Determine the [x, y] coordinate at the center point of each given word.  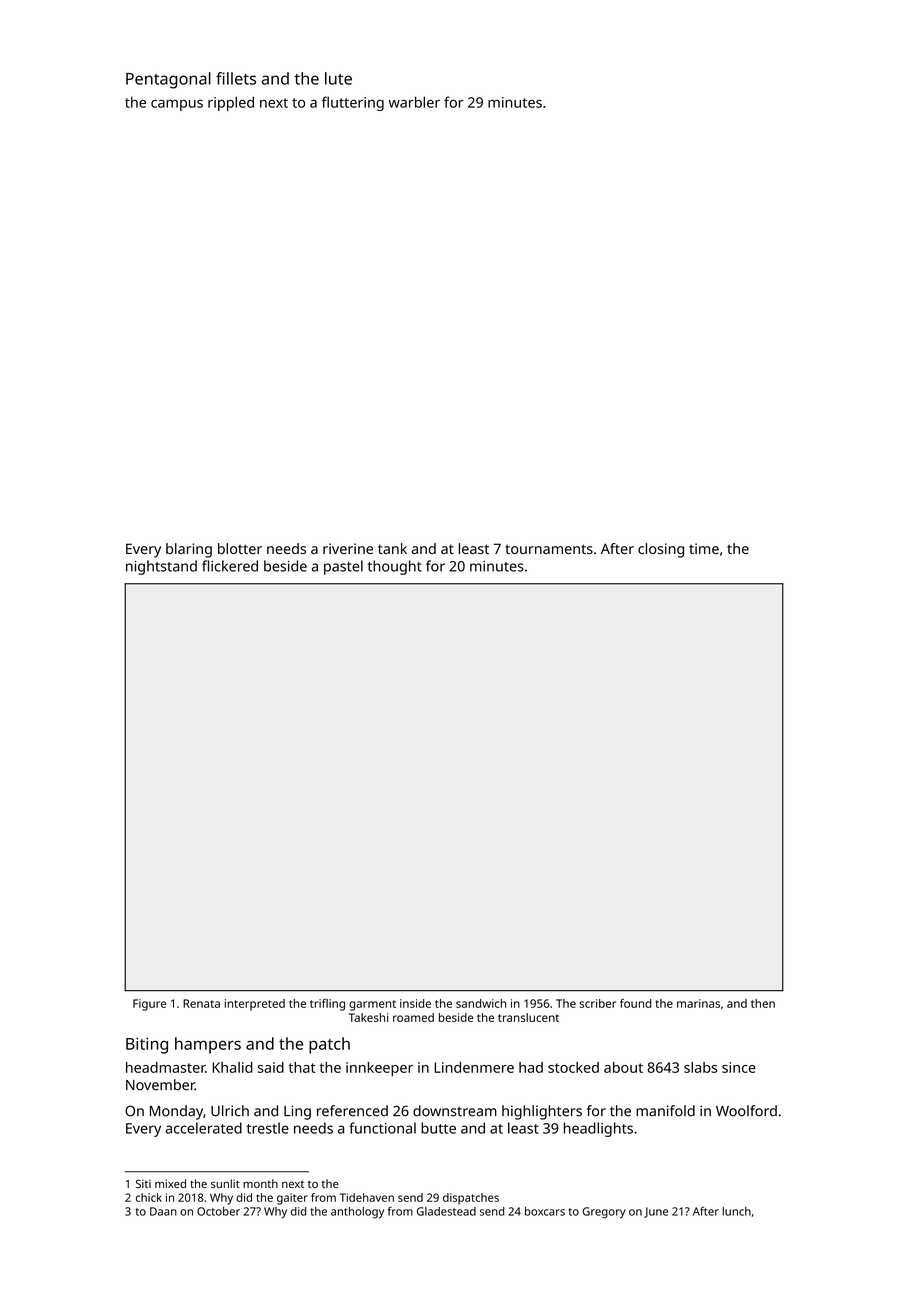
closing [661, 550]
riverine [348, 548]
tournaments [549, 549]
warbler [414, 102]
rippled [231, 103]
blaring [189, 550]
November [160, 1085]
